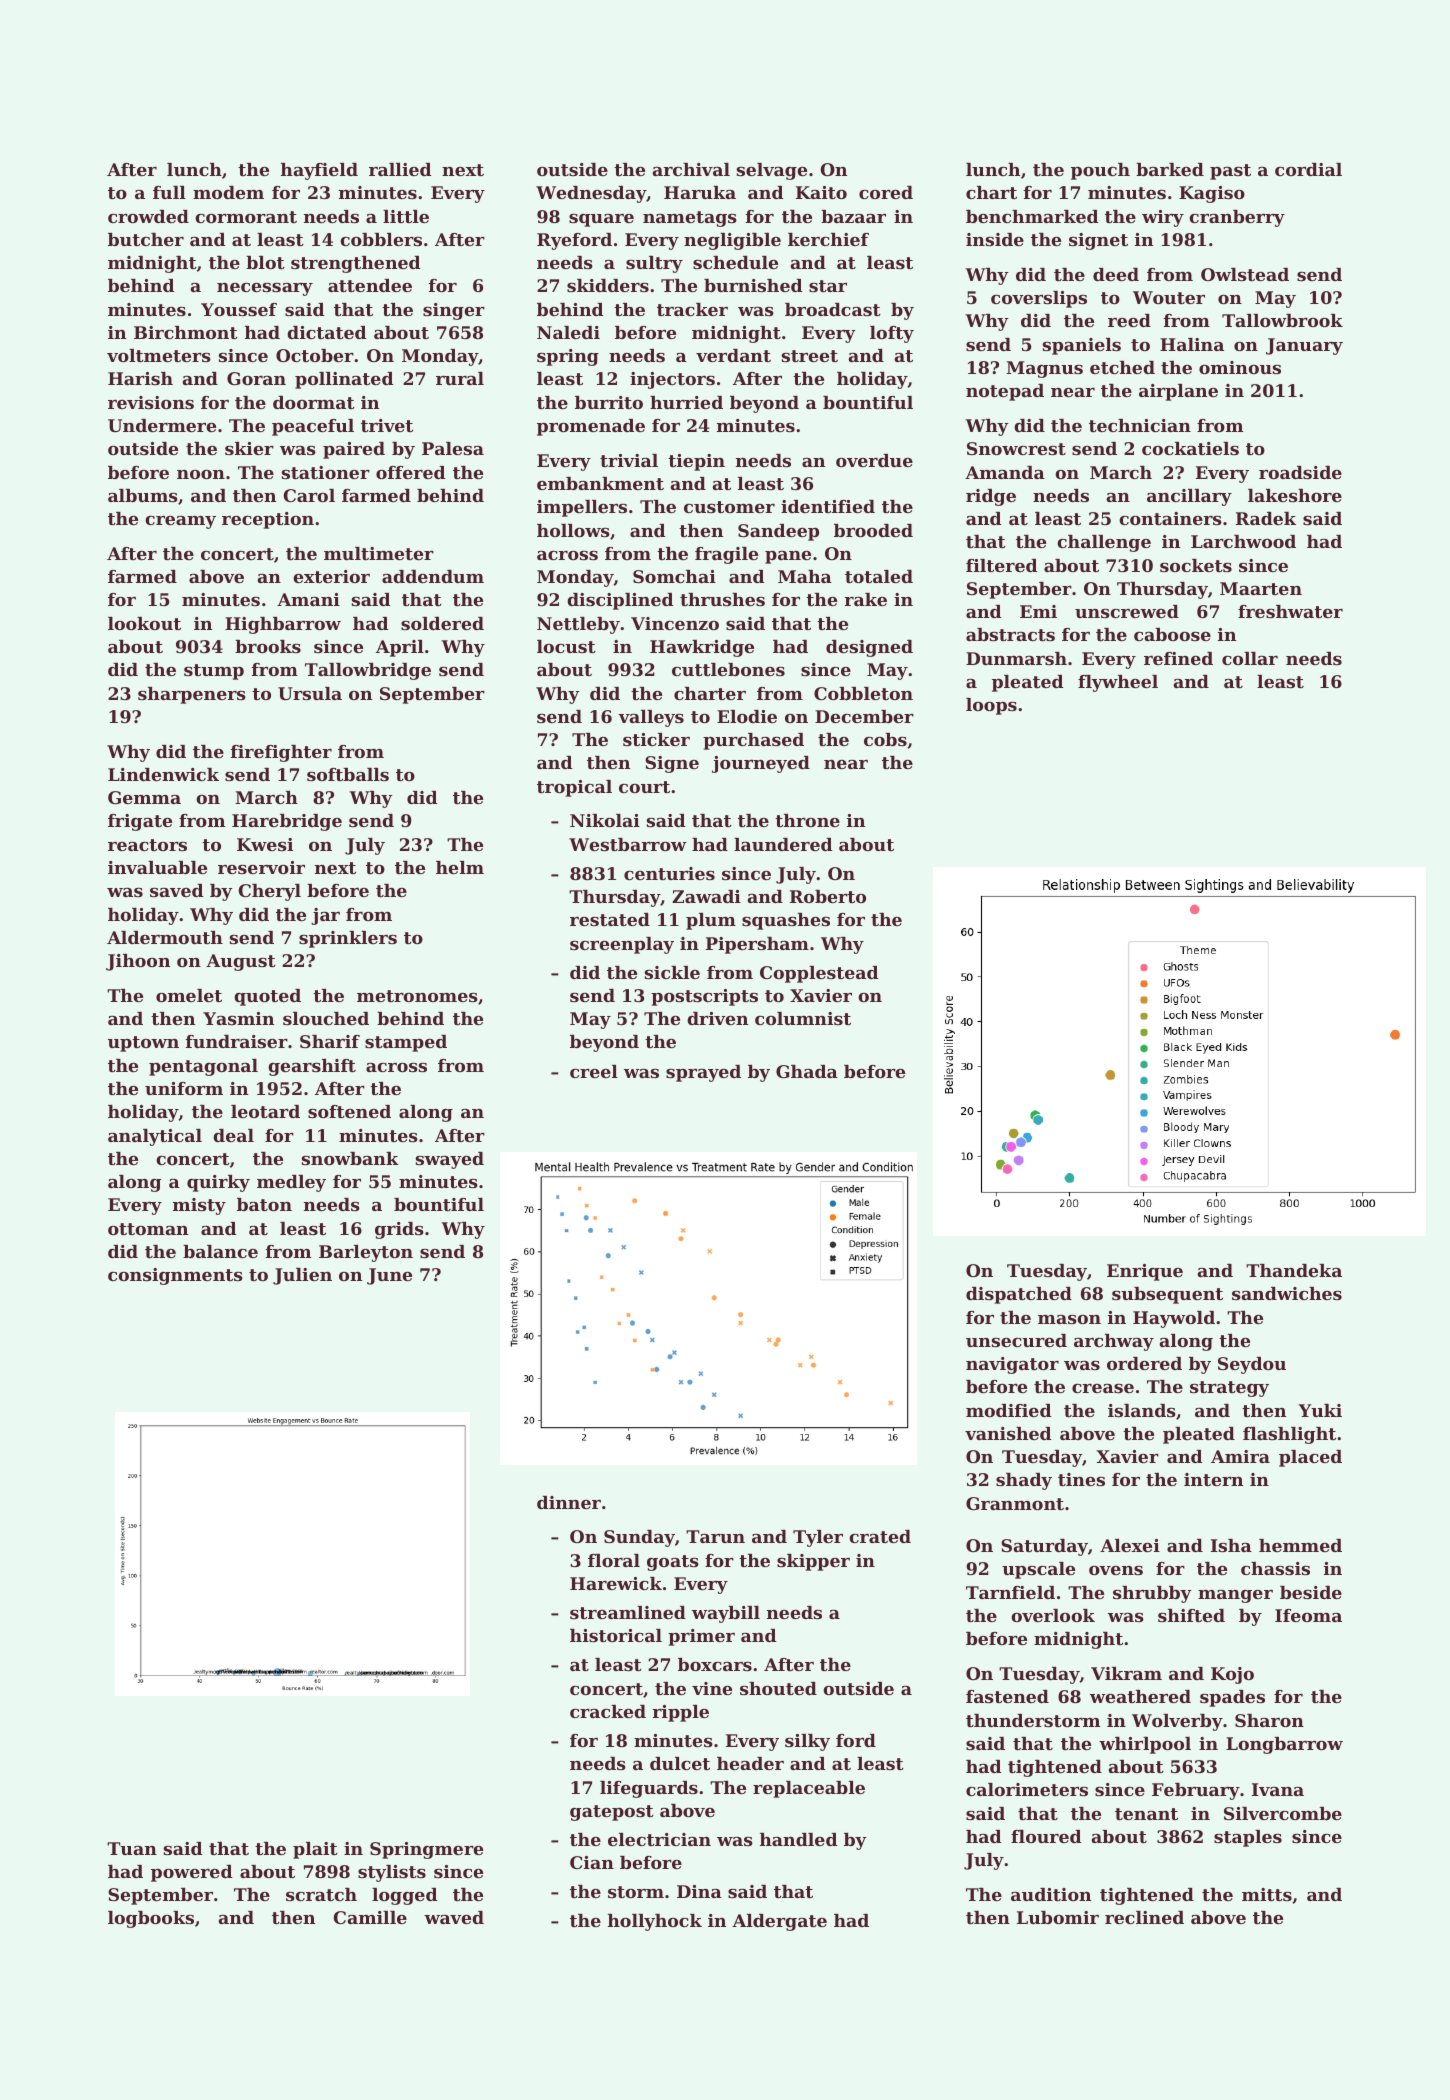 Image resolution: width=1450 pixels, height=2100 pixels. Describe the element at coordinates (569, 1502) in the document. I see `dinner` at that location.
